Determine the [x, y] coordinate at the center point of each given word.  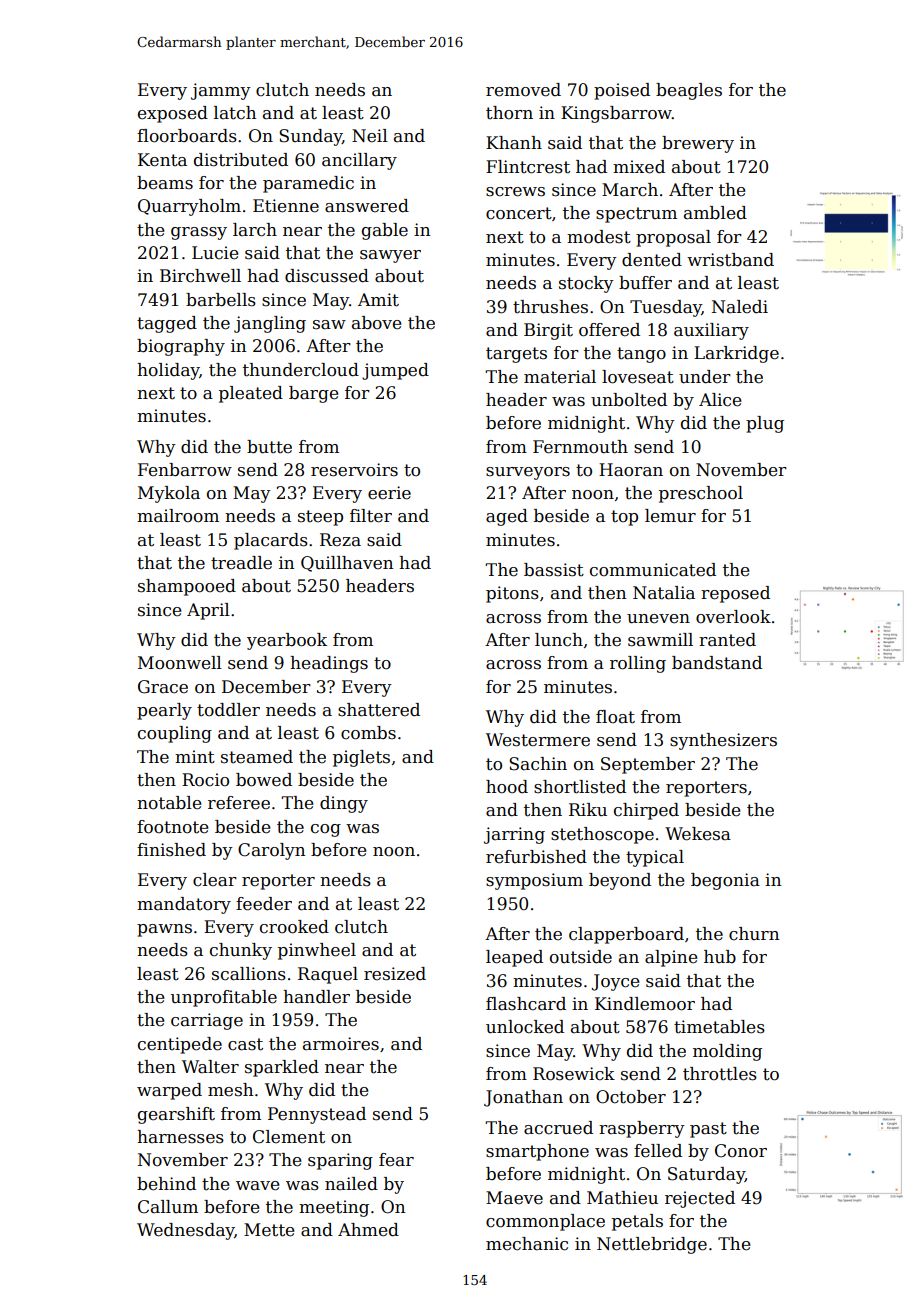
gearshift [176, 1115]
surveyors [528, 473]
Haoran [631, 470]
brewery [698, 144]
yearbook [287, 641]
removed [523, 90]
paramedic [308, 184]
